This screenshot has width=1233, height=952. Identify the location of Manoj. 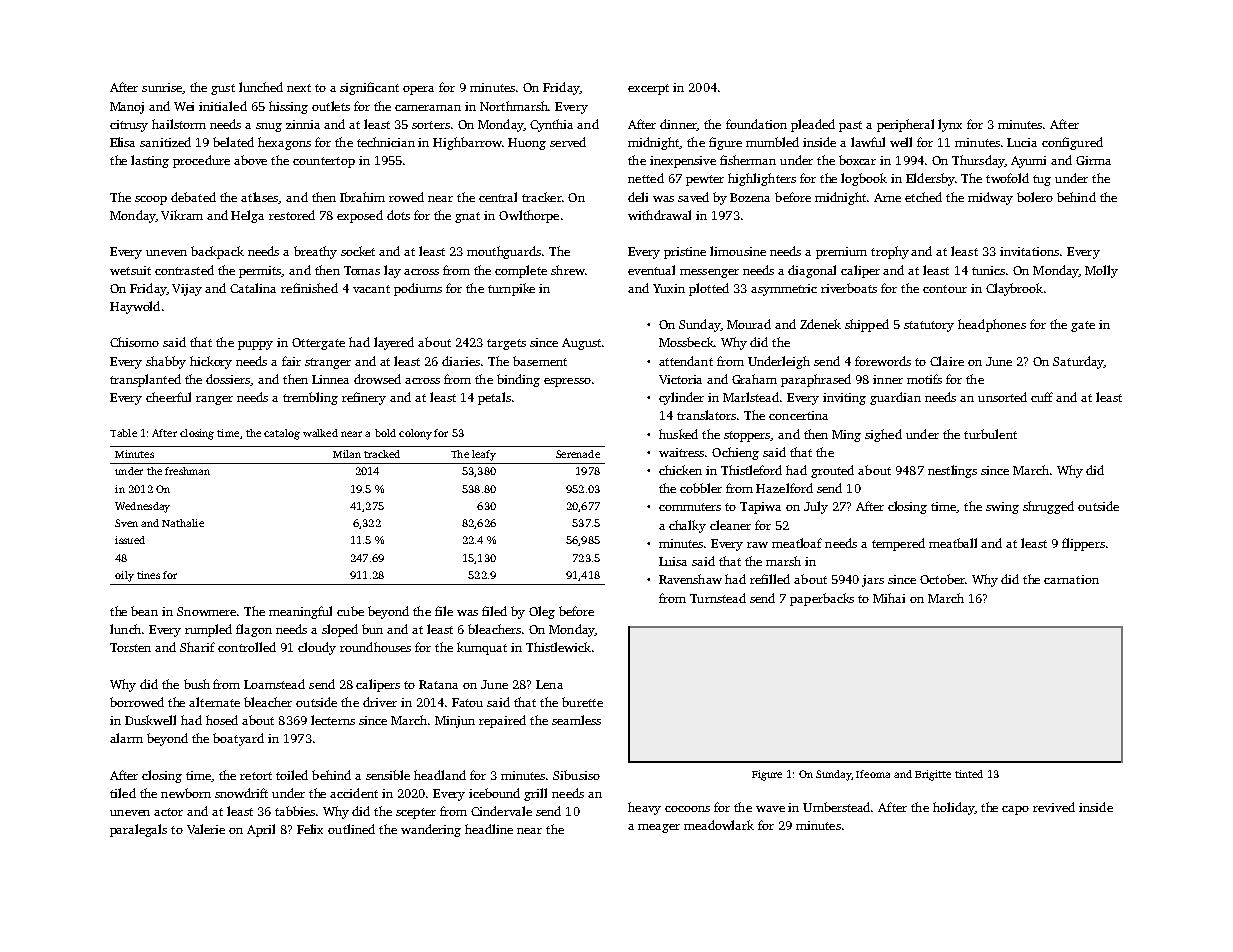
(127, 108).
